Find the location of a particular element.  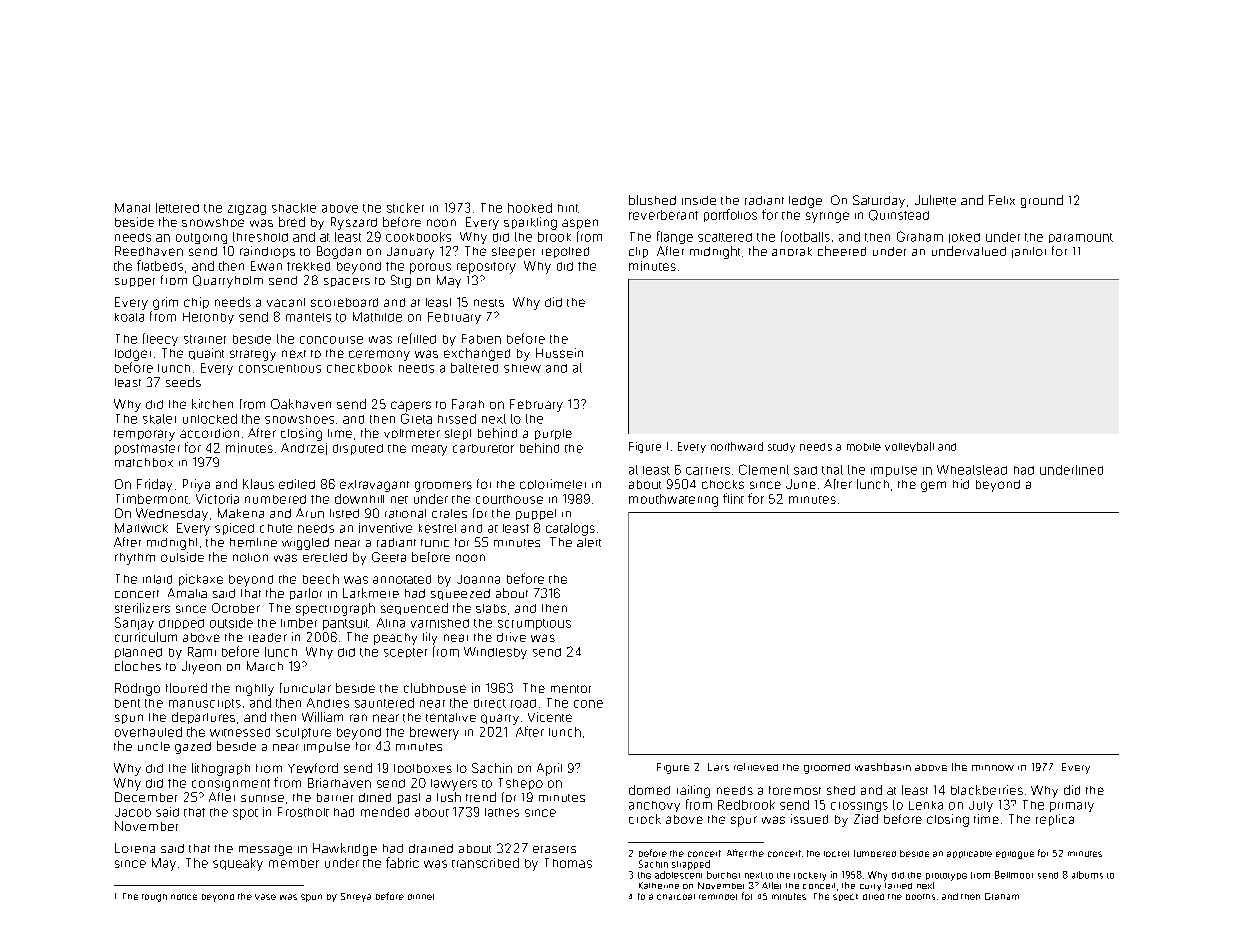

April is located at coordinates (549, 769).
